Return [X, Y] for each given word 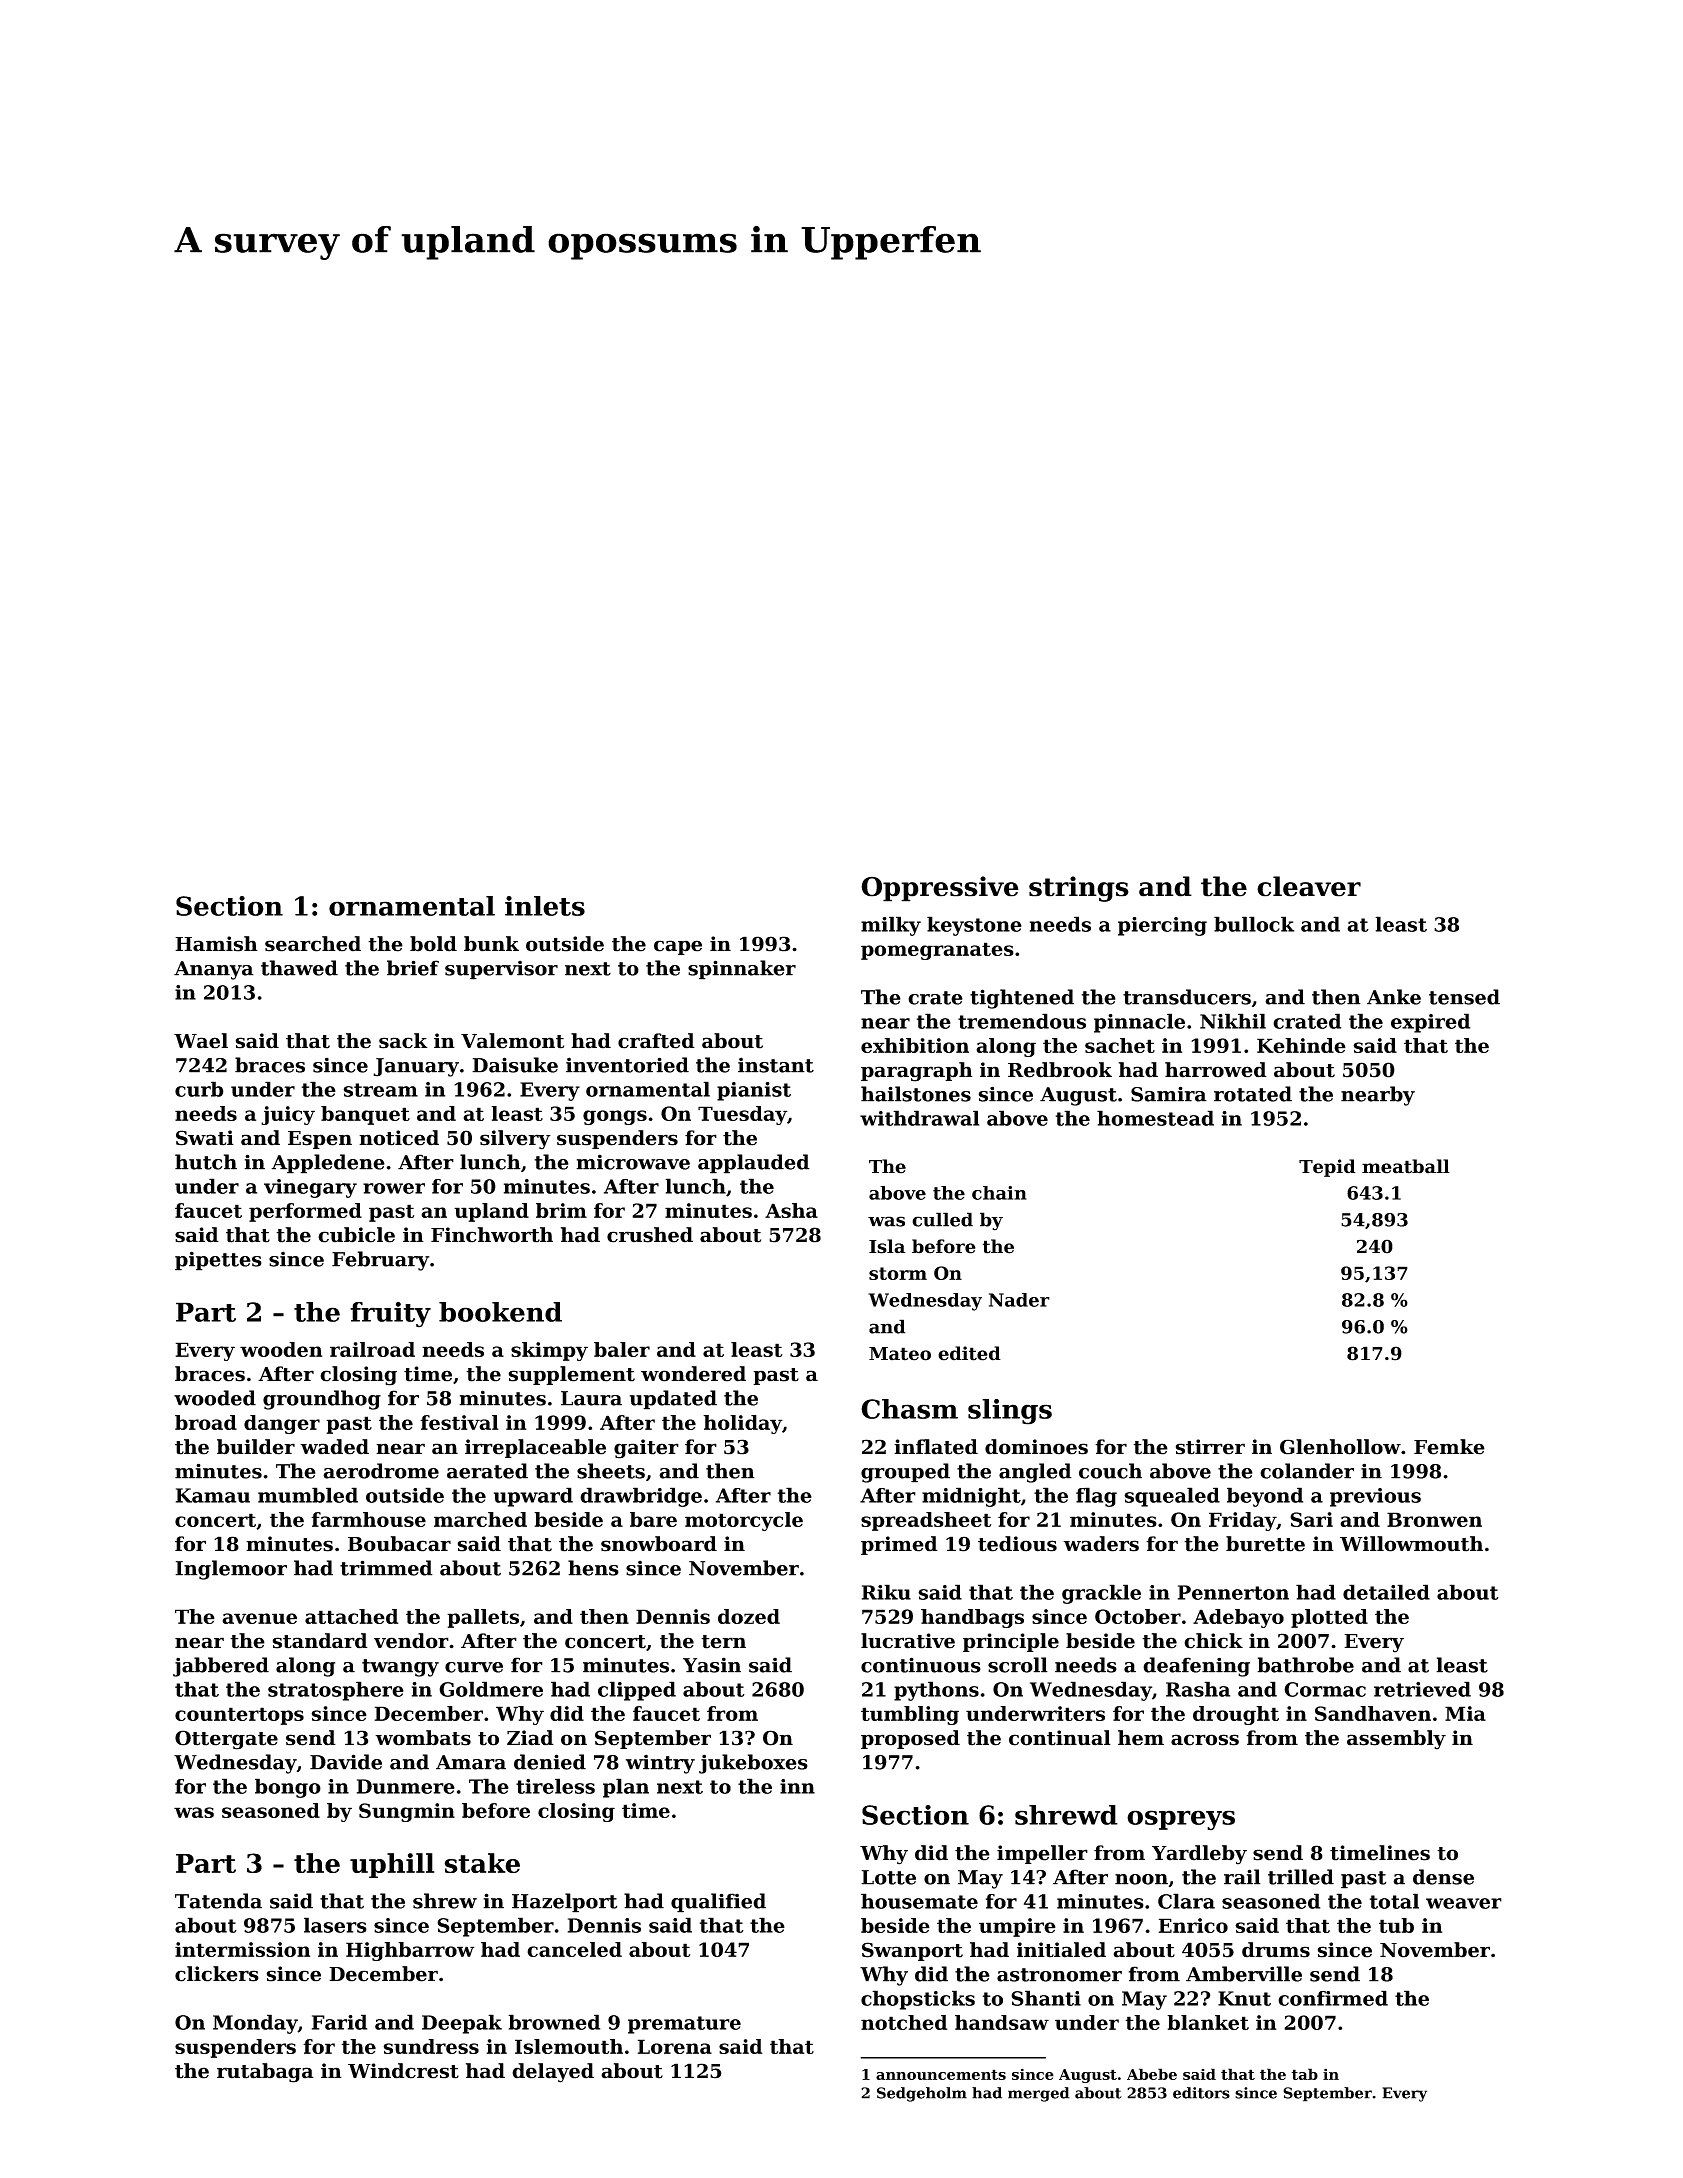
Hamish [216, 944]
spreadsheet [926, 1521]
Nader [1019, 1300]
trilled [1301, 1877]
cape [678, 947]
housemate [919, 1901]
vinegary [310, 1188]
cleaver [1309, 886]
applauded [754, 1164]
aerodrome [381, 1471]
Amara [471, 1762]
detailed [1386, 1592]
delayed [553, 2073]
